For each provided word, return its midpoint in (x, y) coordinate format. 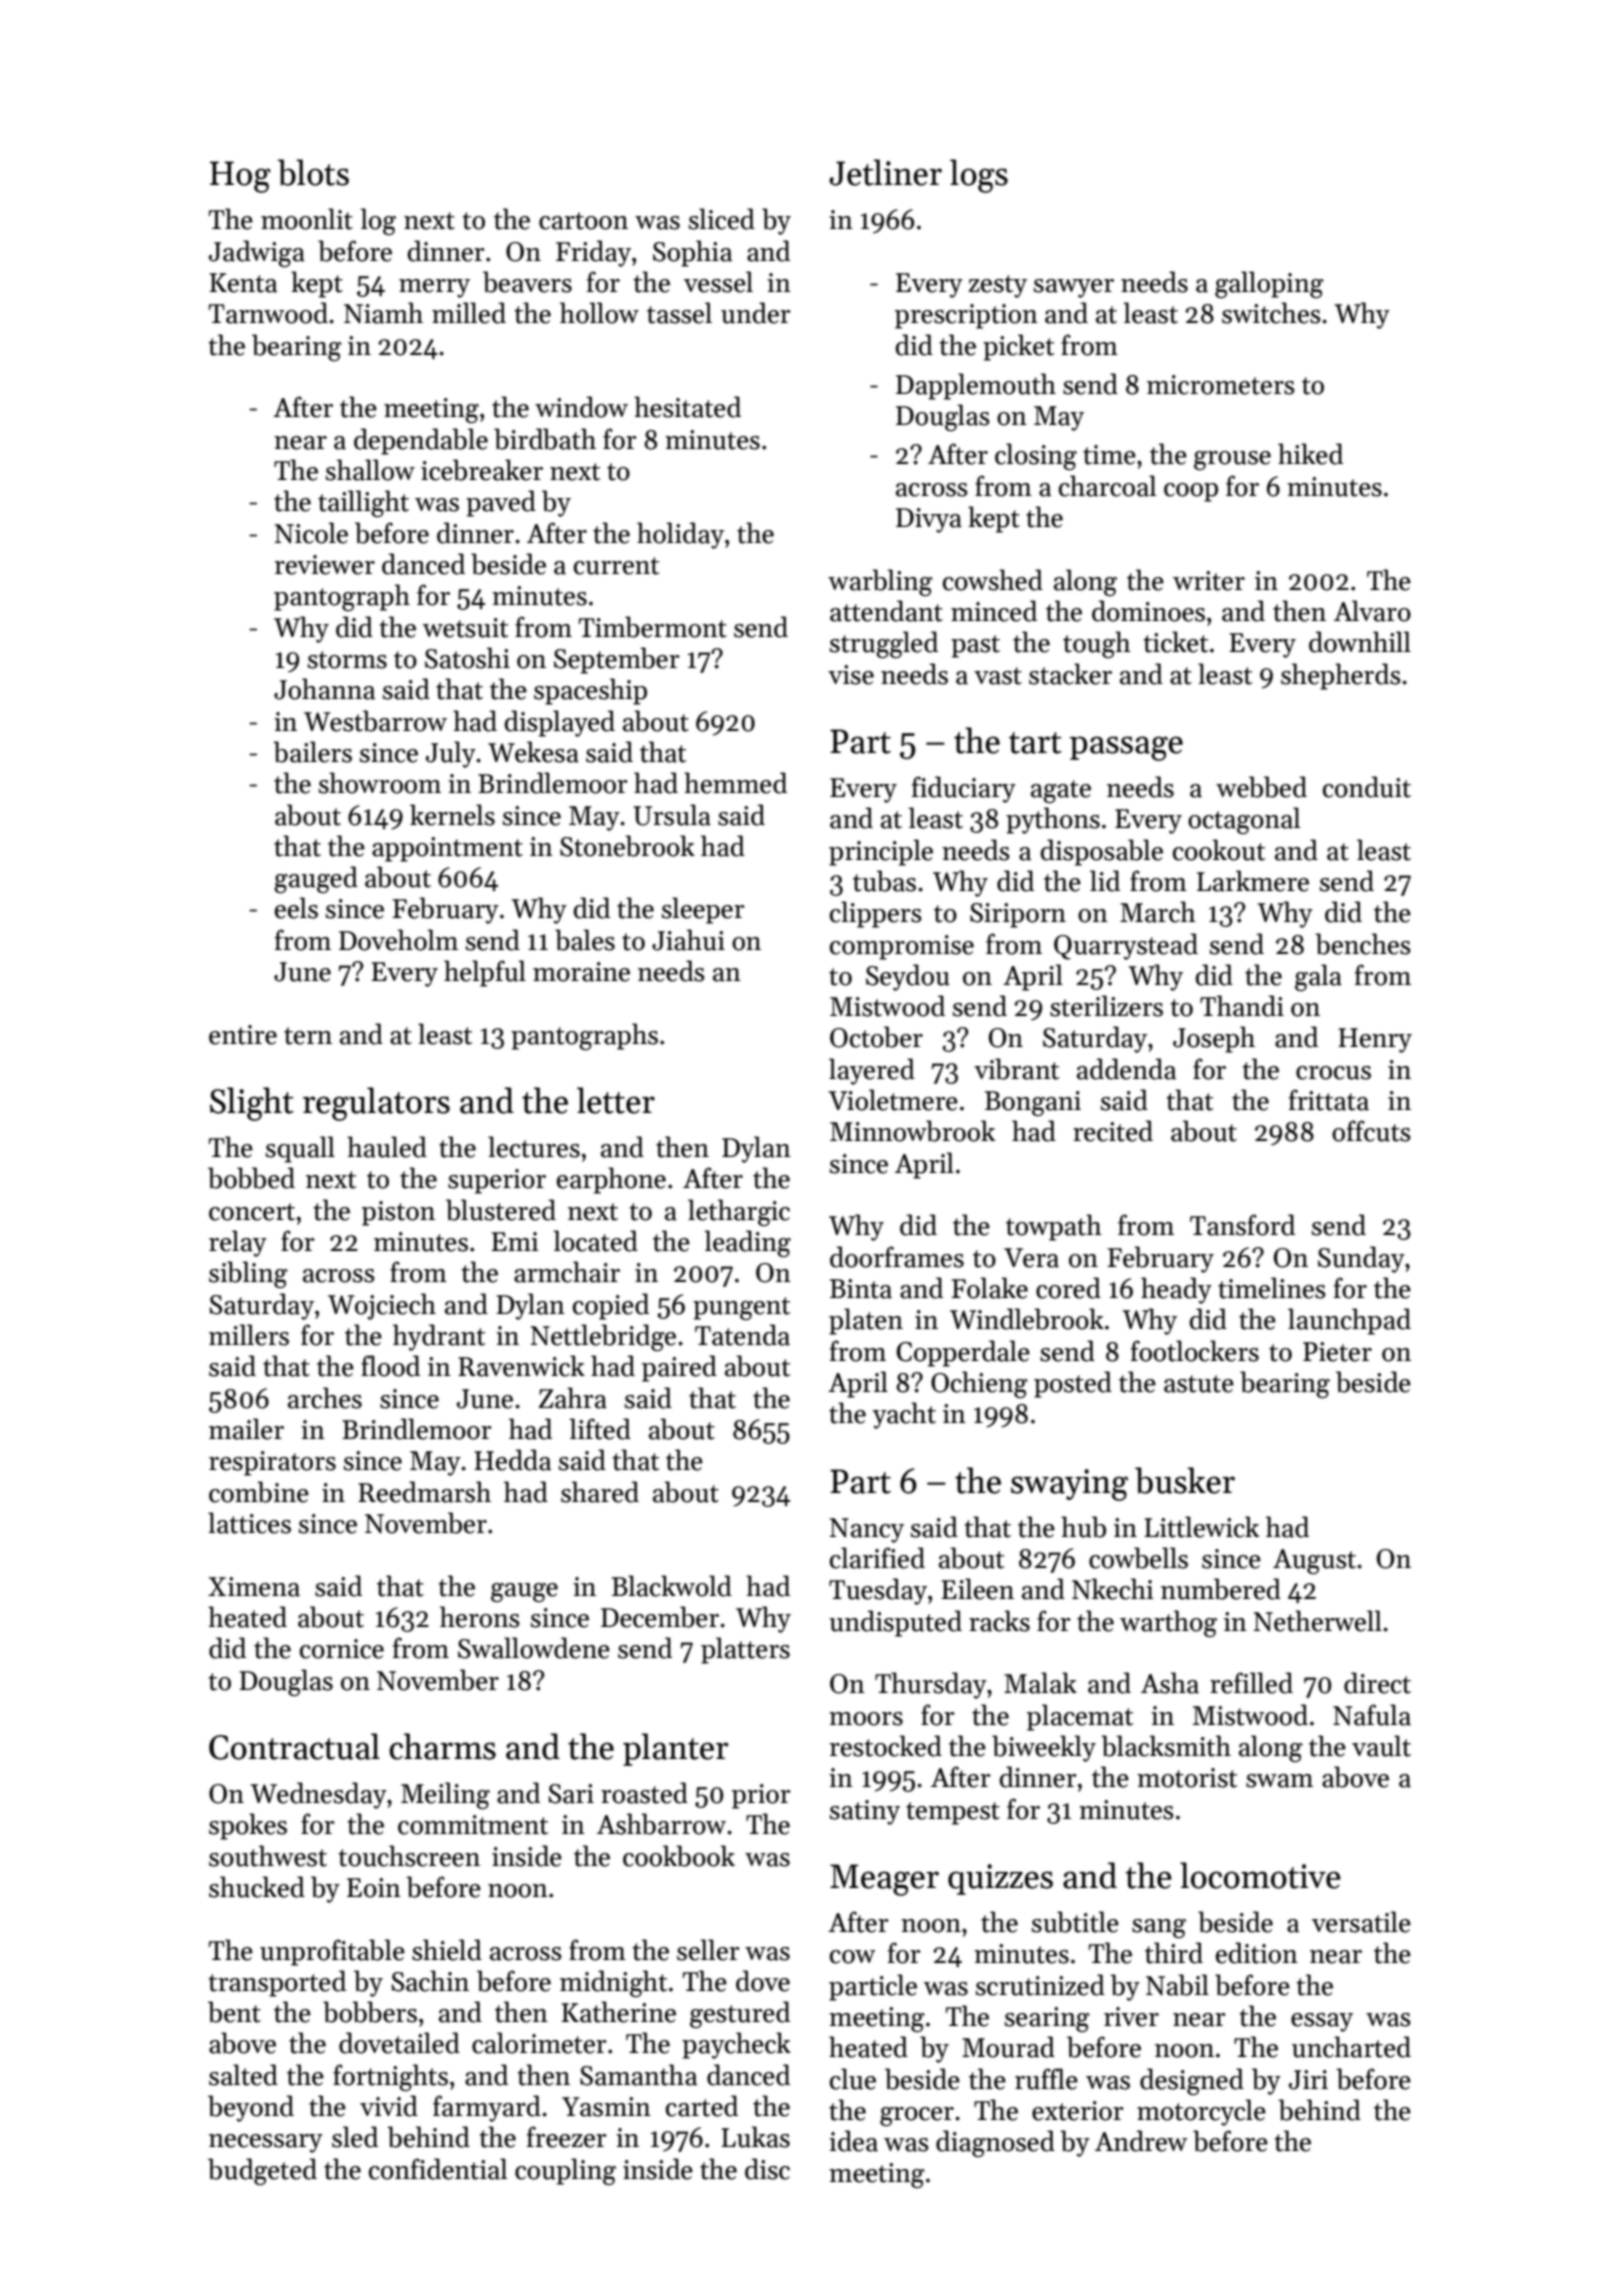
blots (313, 172)
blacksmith (1166, 1746)
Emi (515, 1241)
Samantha (638, 2075)
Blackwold (672, 1586)
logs (979, 176)
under (756, 313)
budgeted (262, 2171)
